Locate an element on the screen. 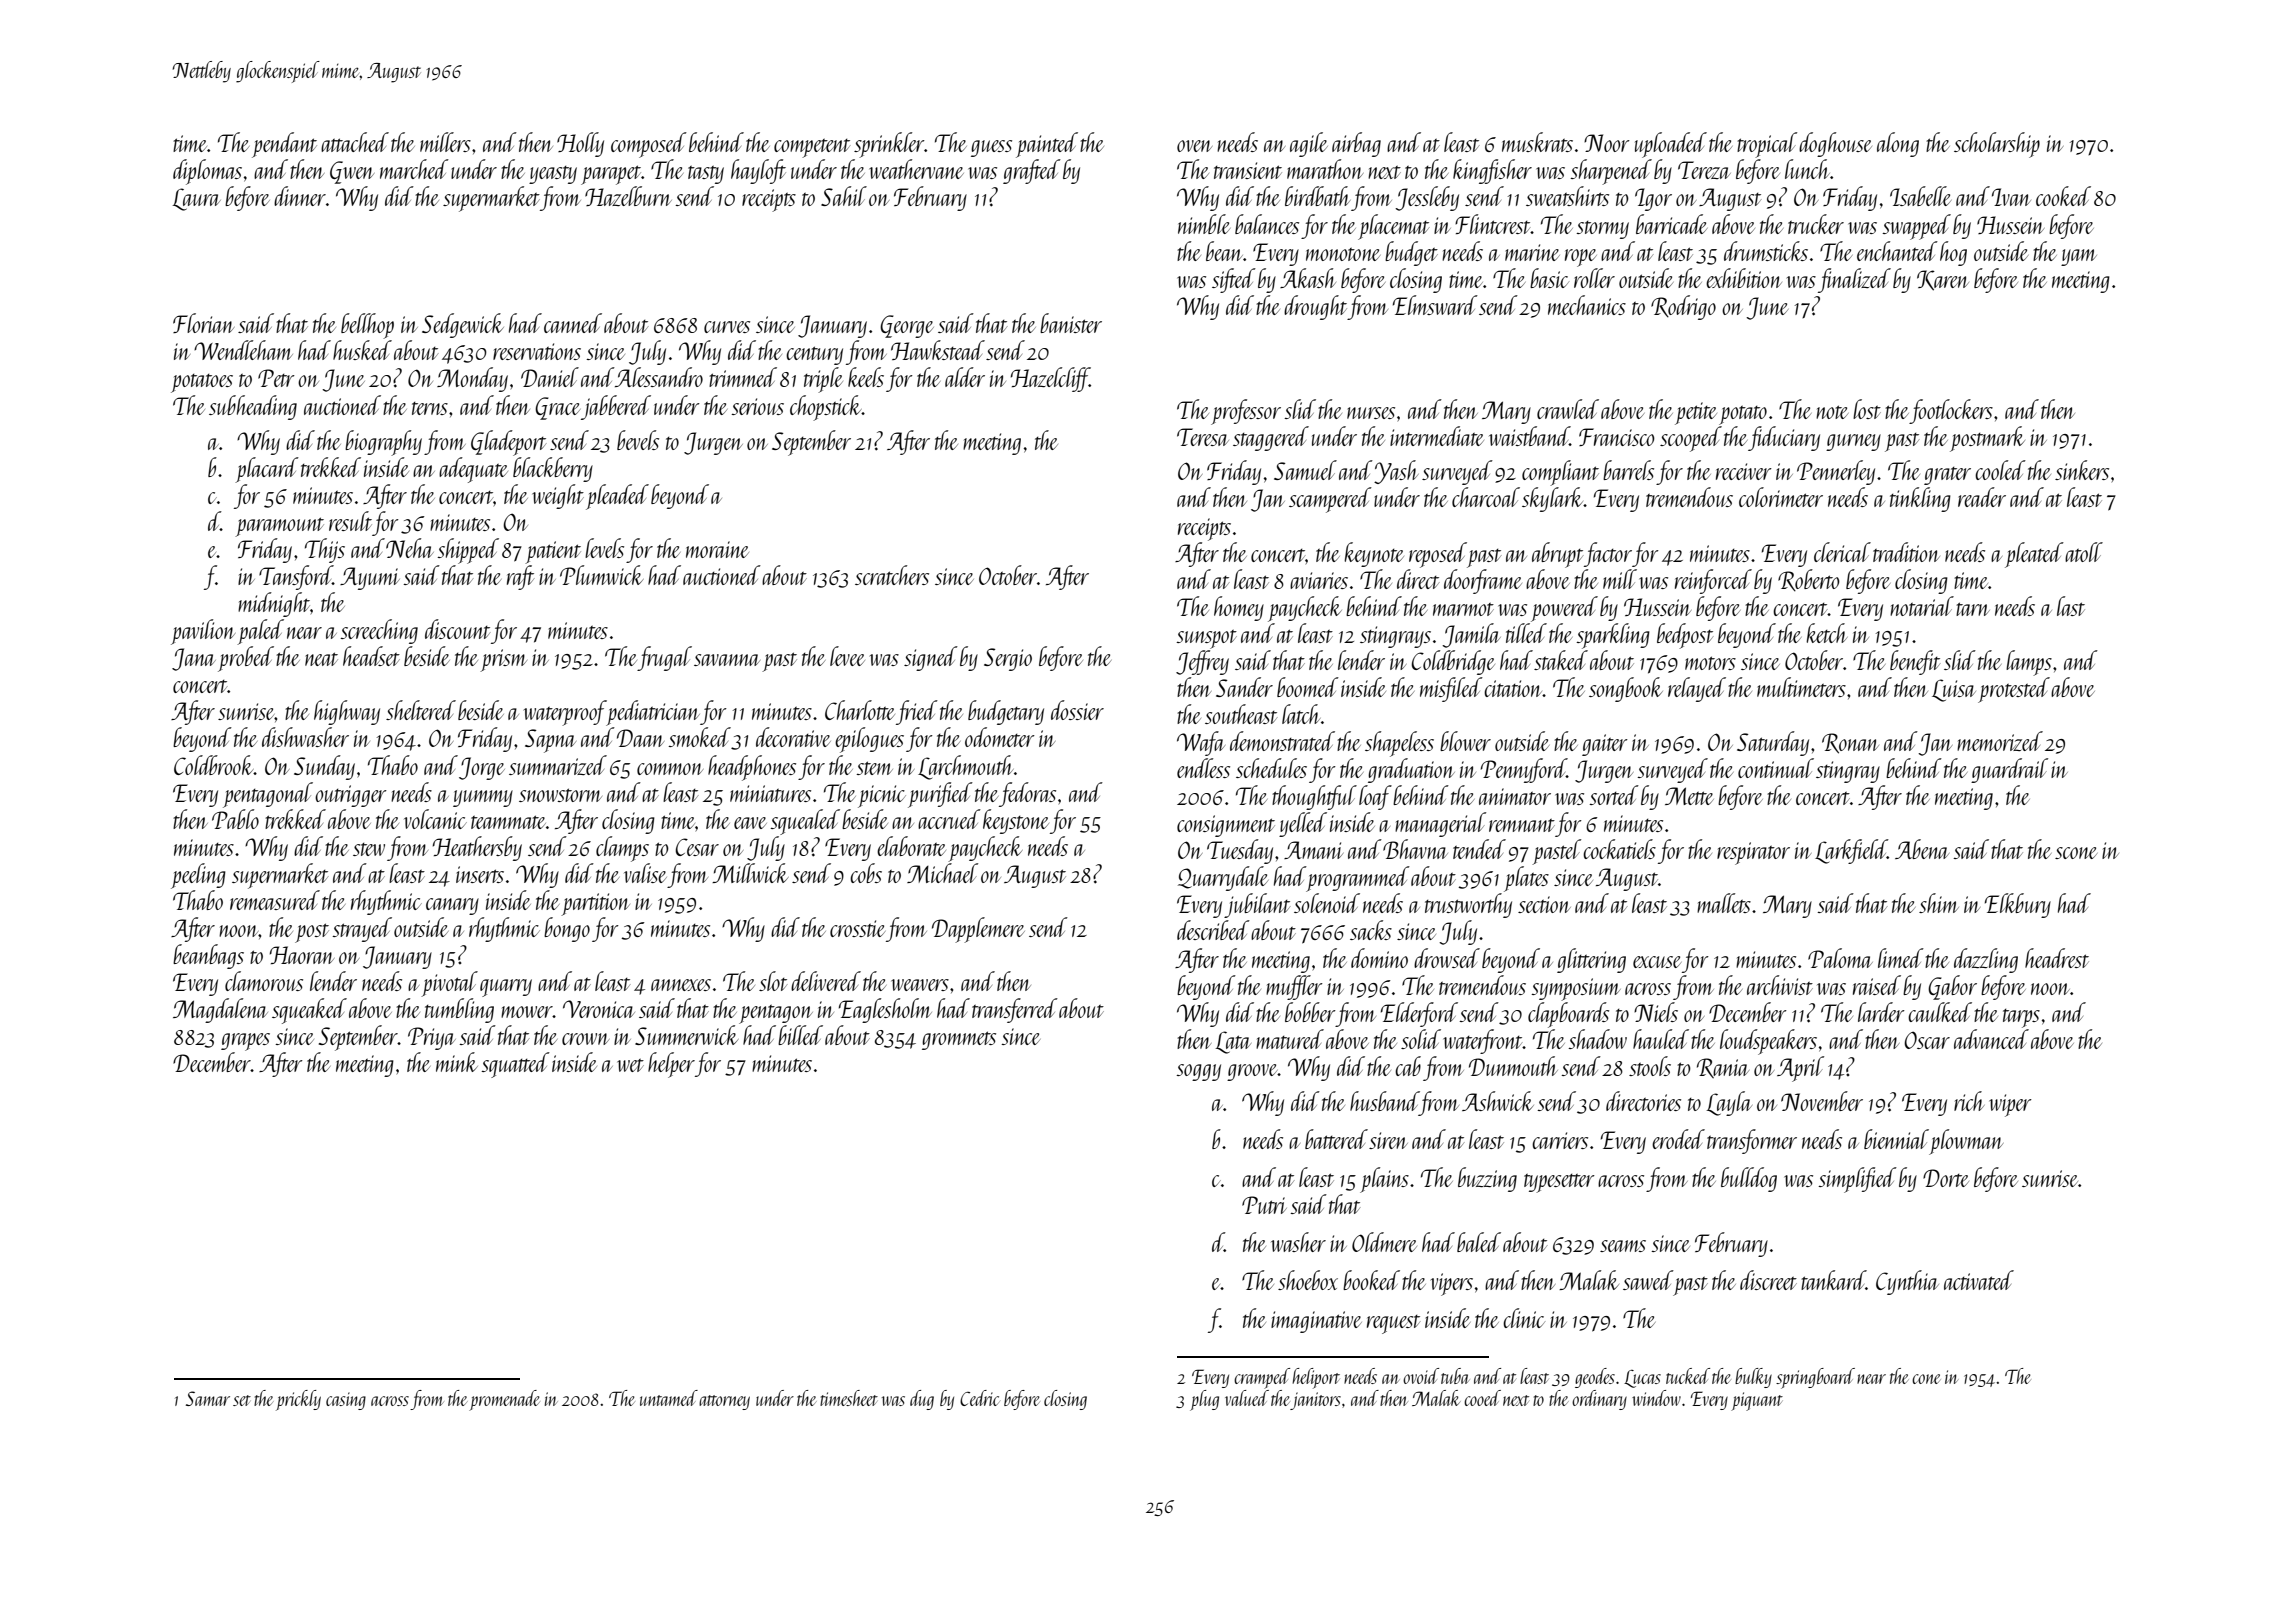  Summerwick is located at coordinates (687, 1035).
